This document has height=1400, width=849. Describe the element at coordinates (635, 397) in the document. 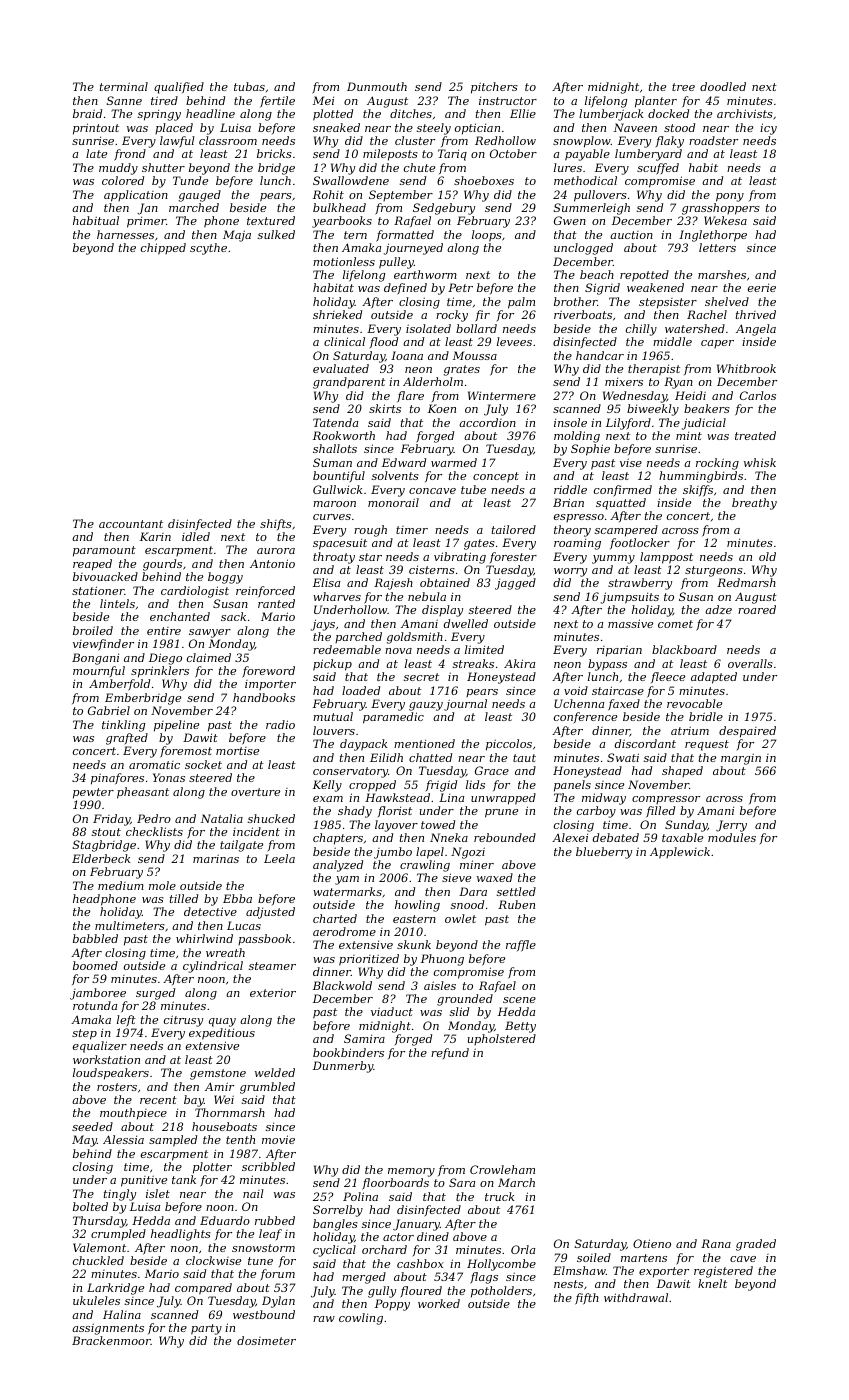

I see `Wednesday` at that location.
